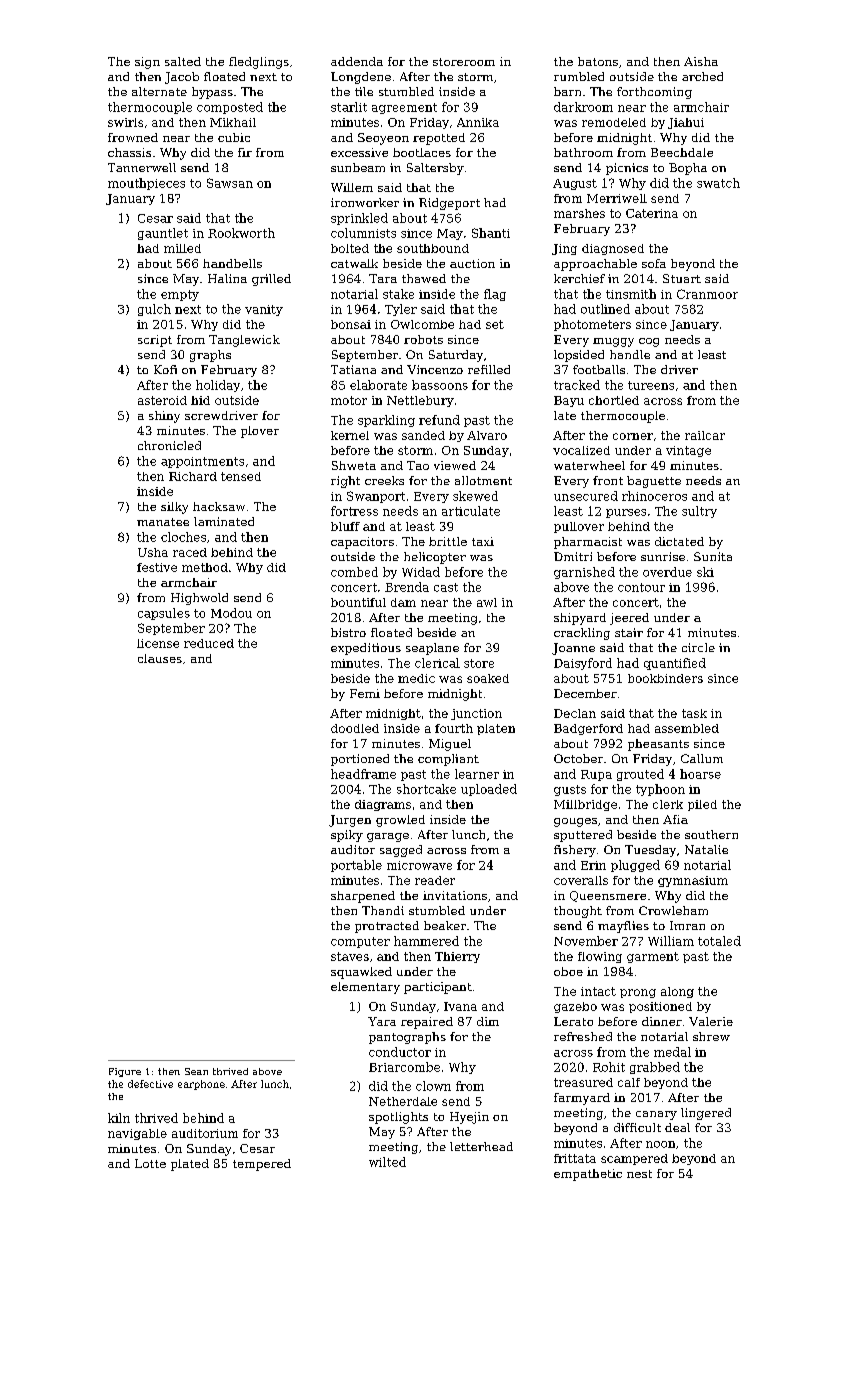  I want to click on sprinkled, so click(359, 219).
